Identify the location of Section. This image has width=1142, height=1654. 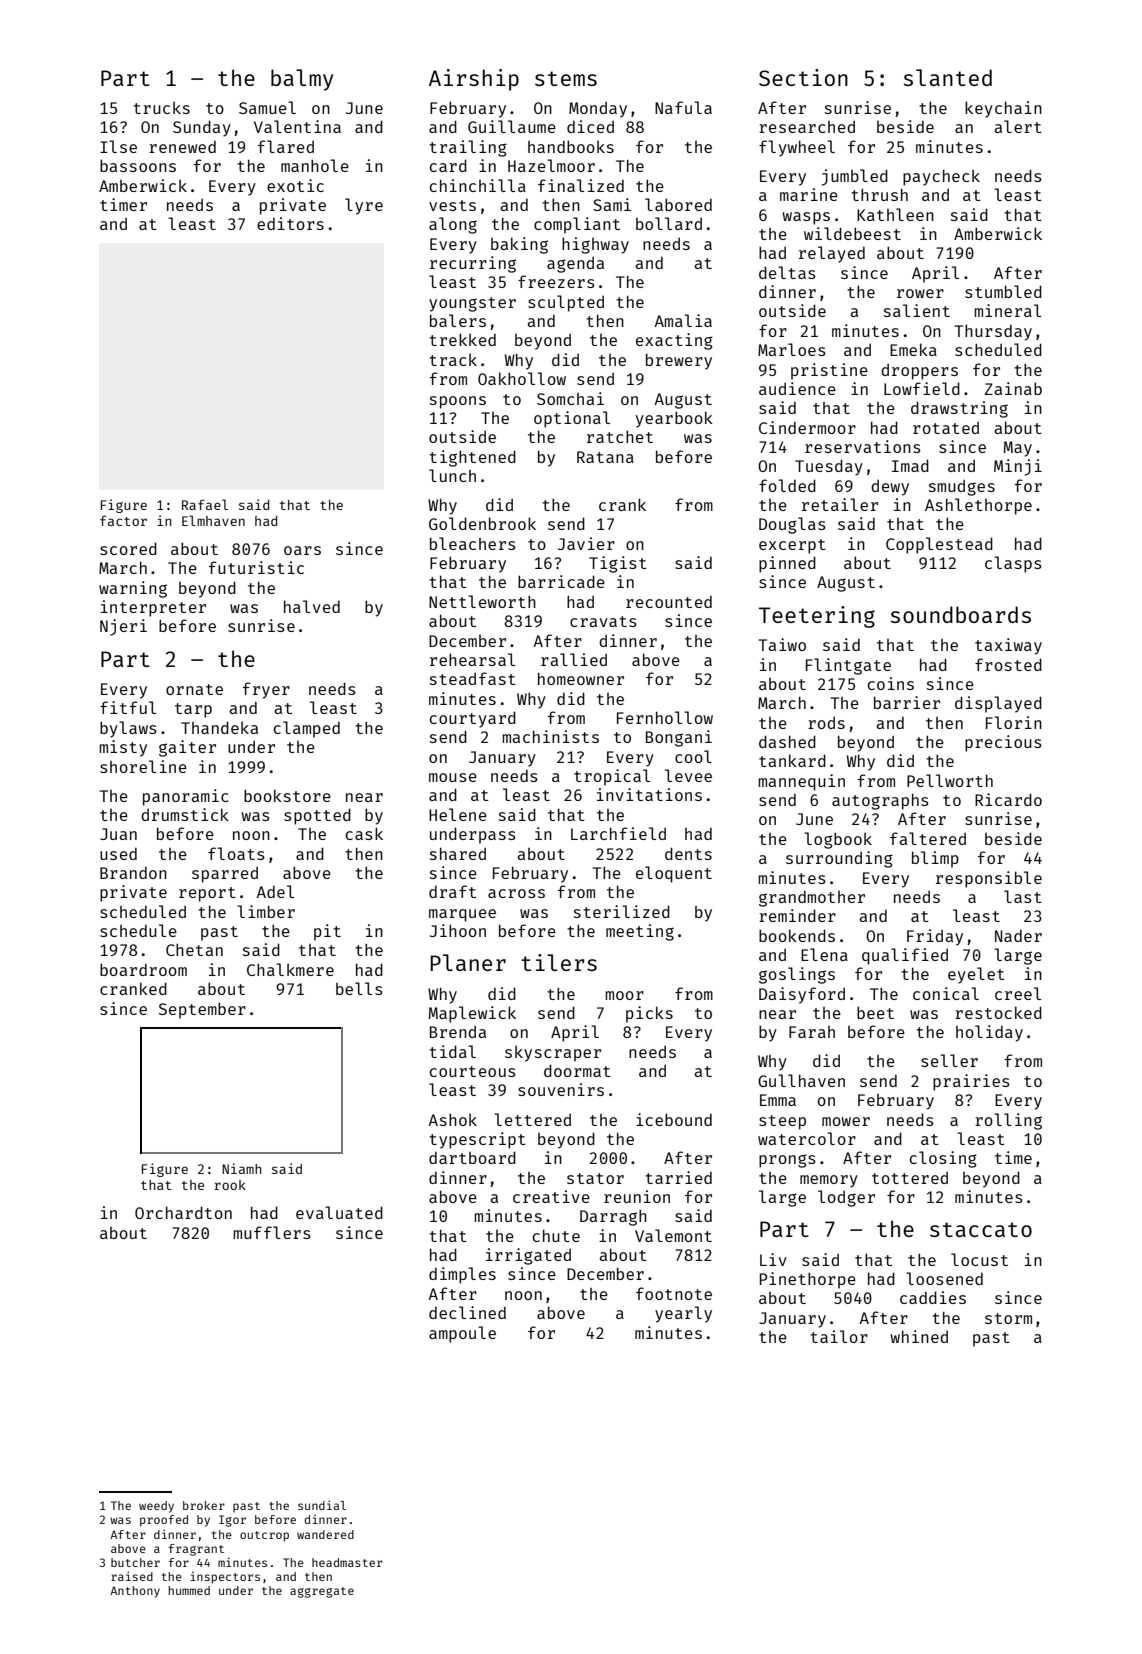
(803, 77).
